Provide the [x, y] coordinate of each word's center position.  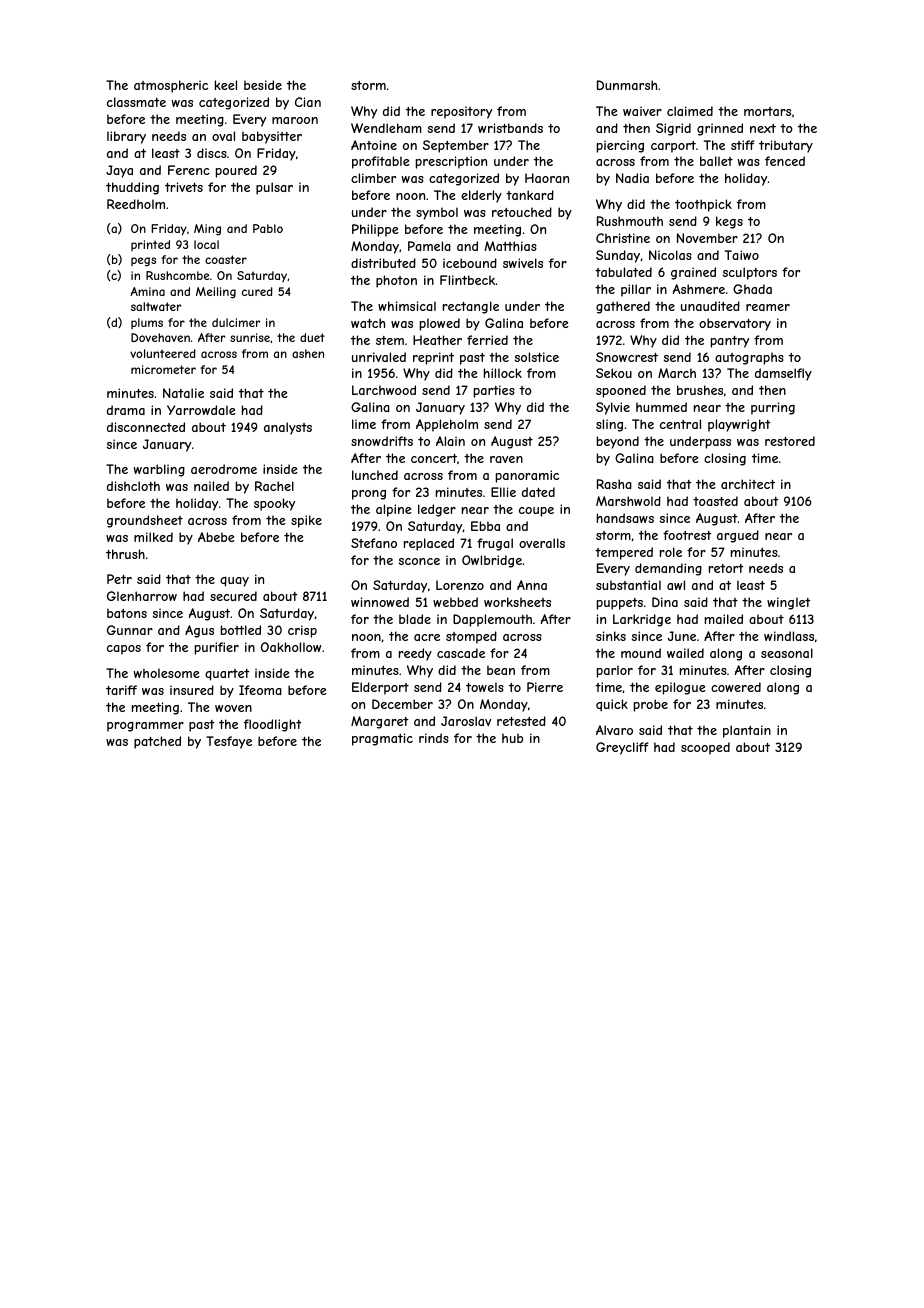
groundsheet [145, 521]
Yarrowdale [201, 410]
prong [369, 495]
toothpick [703, 205]
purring [773, 408]
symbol [437, 213]
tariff [121, 690]
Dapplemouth [492, 620]
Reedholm [136, 204]
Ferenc [189, 170]
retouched [522, 212]
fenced [785, 161]
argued [738, 536]
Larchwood [384, 390]
